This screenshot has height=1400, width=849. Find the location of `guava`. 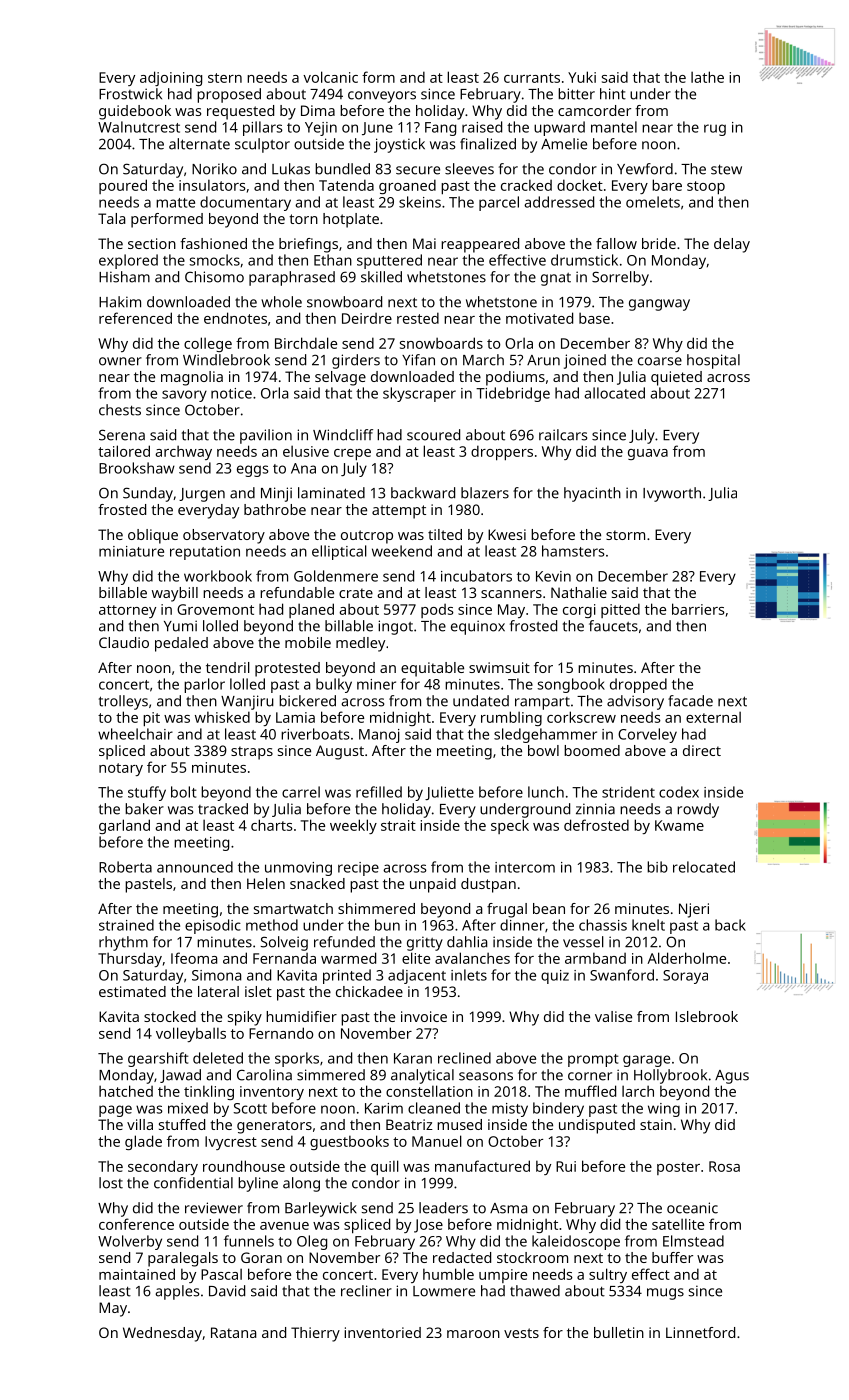

guava is located at coordinates (648, 454).
